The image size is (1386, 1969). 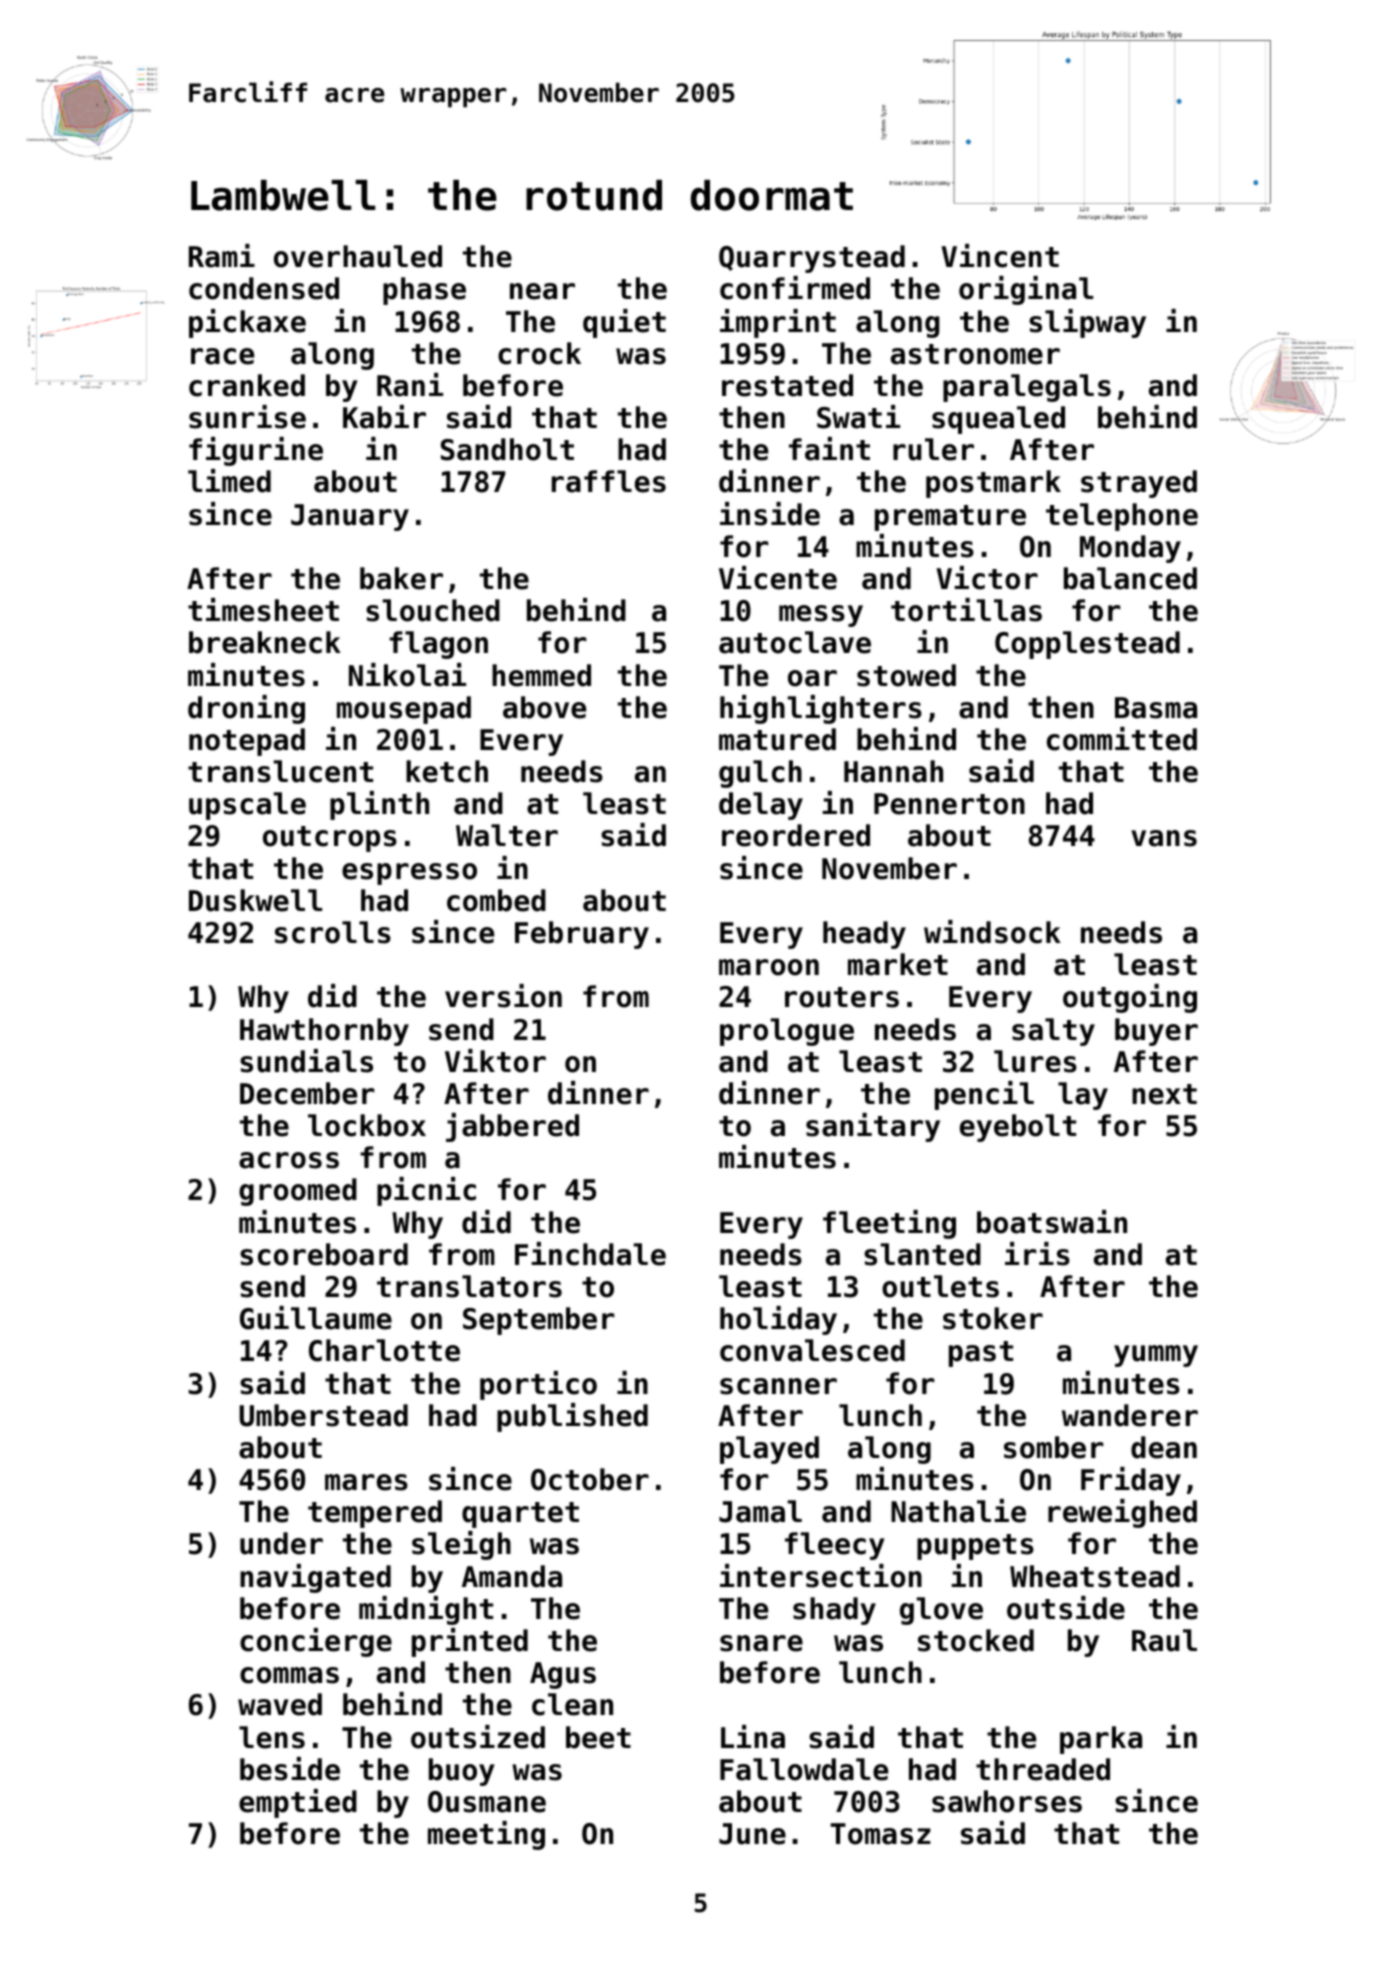 I want to click on astronomer, so click(x=975, y=354).
